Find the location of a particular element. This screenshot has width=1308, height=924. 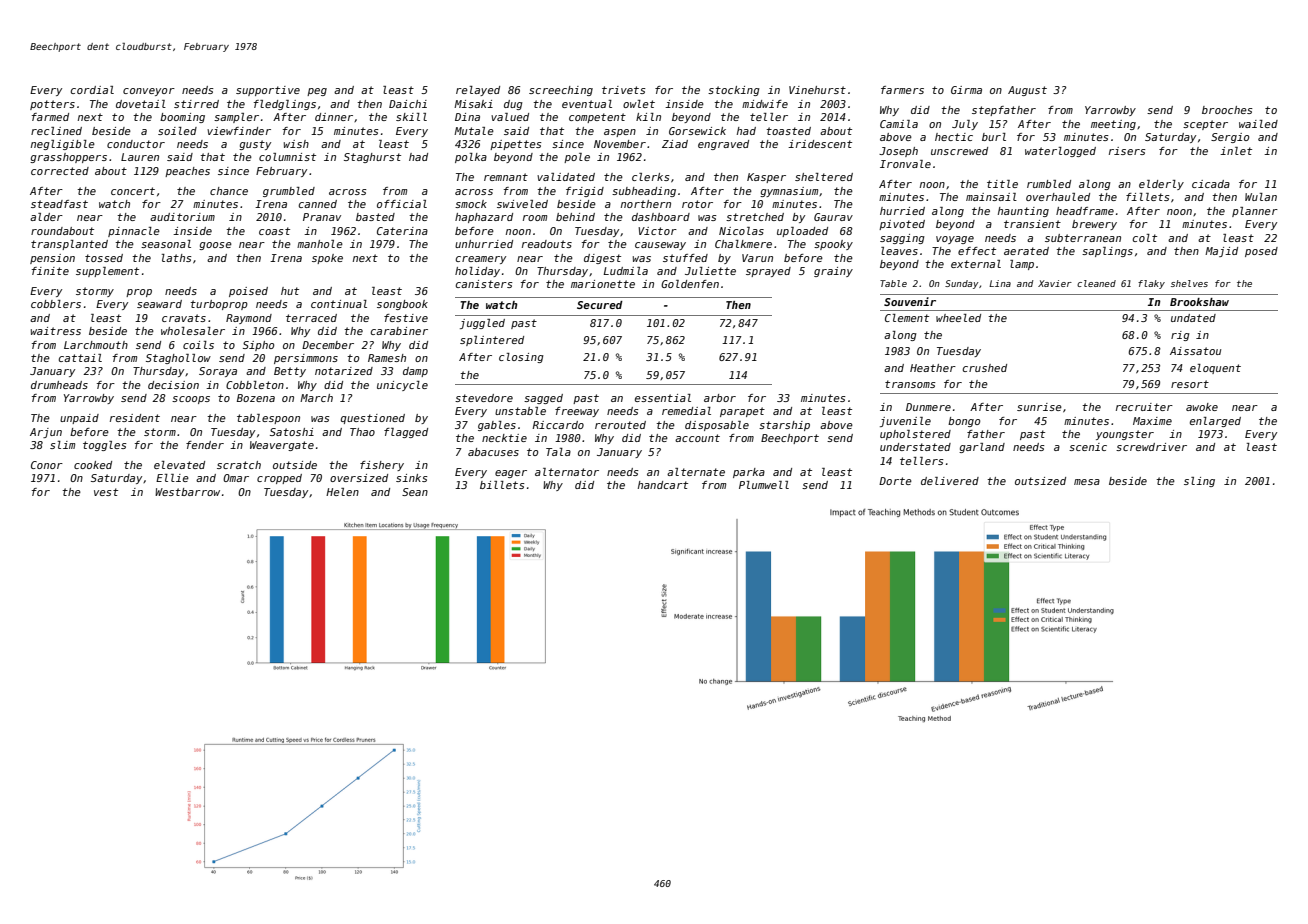

Westbarrow is located at coordinates (187, 492).
